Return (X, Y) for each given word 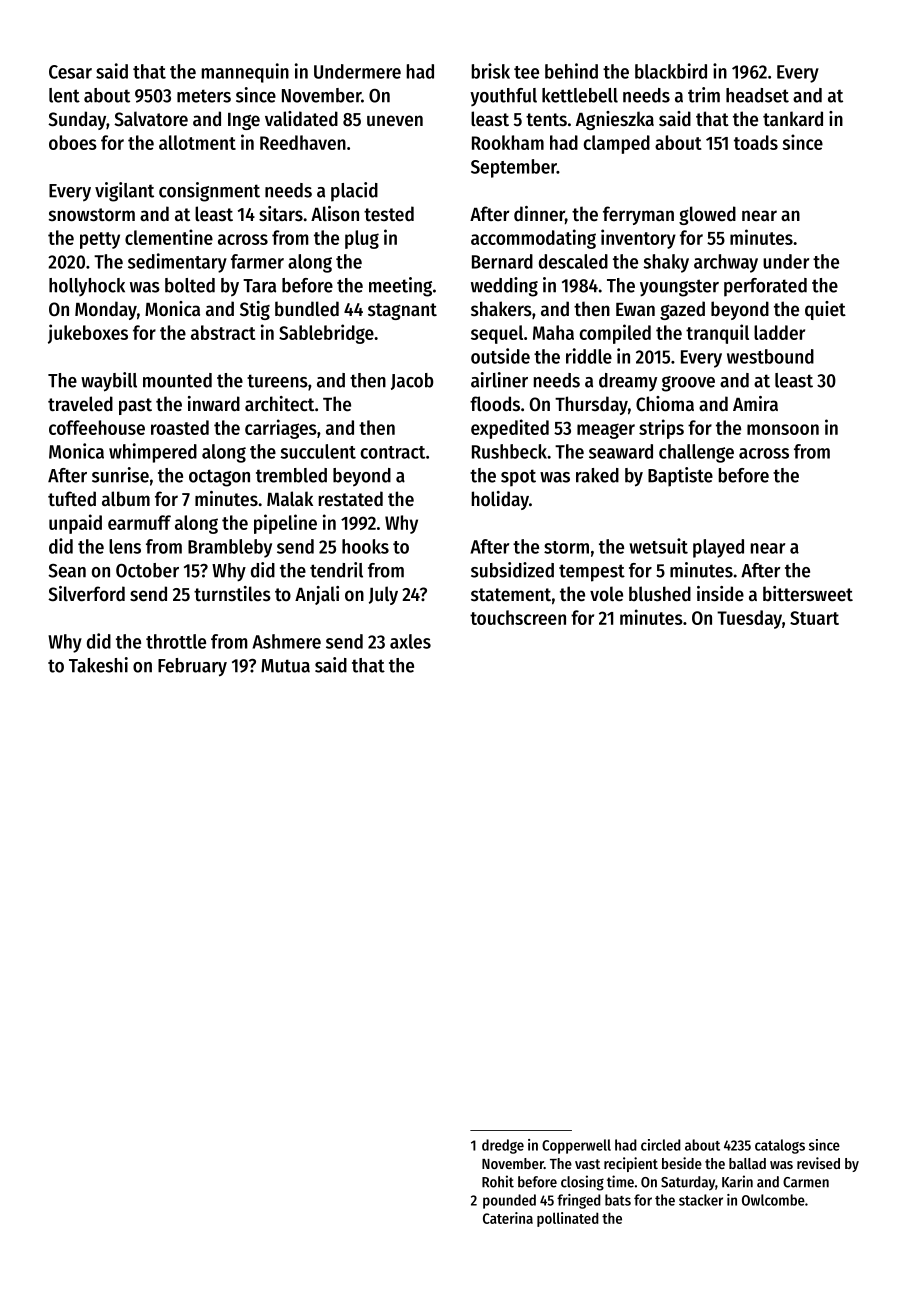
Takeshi (98, 665)
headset (757, 95)
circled (661, 1145)
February (192, 667)
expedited (510, 429)
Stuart (814, 618)
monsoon (783, 429)
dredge (503, 1146)
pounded (509, 1201)
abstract (223, 332)
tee (526, 72)
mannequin (245, 73)
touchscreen (518, 617)
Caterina (508, 1218)
